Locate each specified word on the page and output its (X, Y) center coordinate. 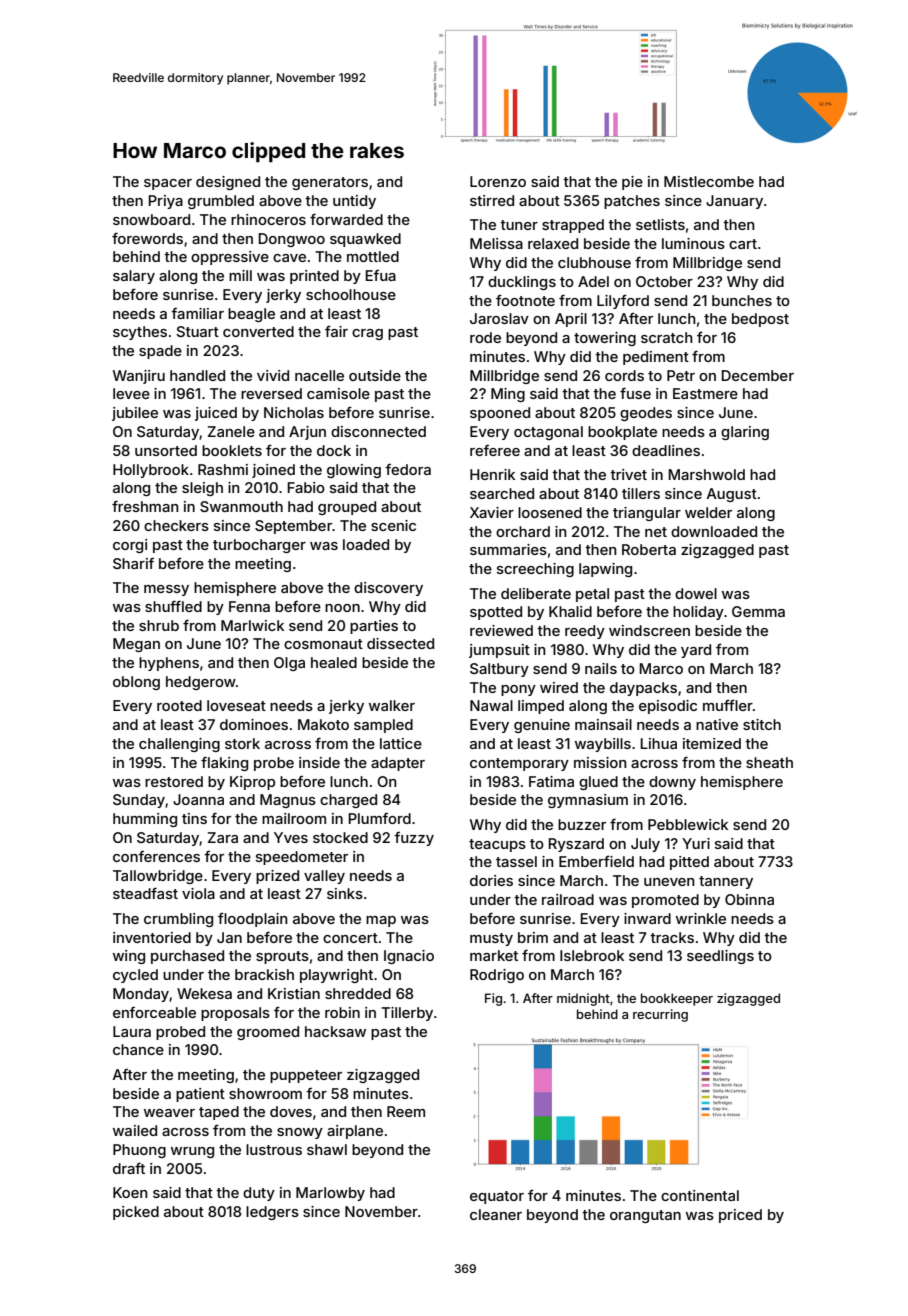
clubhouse (594, 262)
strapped (573, 226)
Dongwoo (292, 240)
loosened (550, 512)
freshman (145, 506)
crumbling (178, 920)
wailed (135, 1130)
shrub (159, 625)
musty (491, 939)
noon (342, 608)
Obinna (749, 899)
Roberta (649, 549)
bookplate (622, 433)
